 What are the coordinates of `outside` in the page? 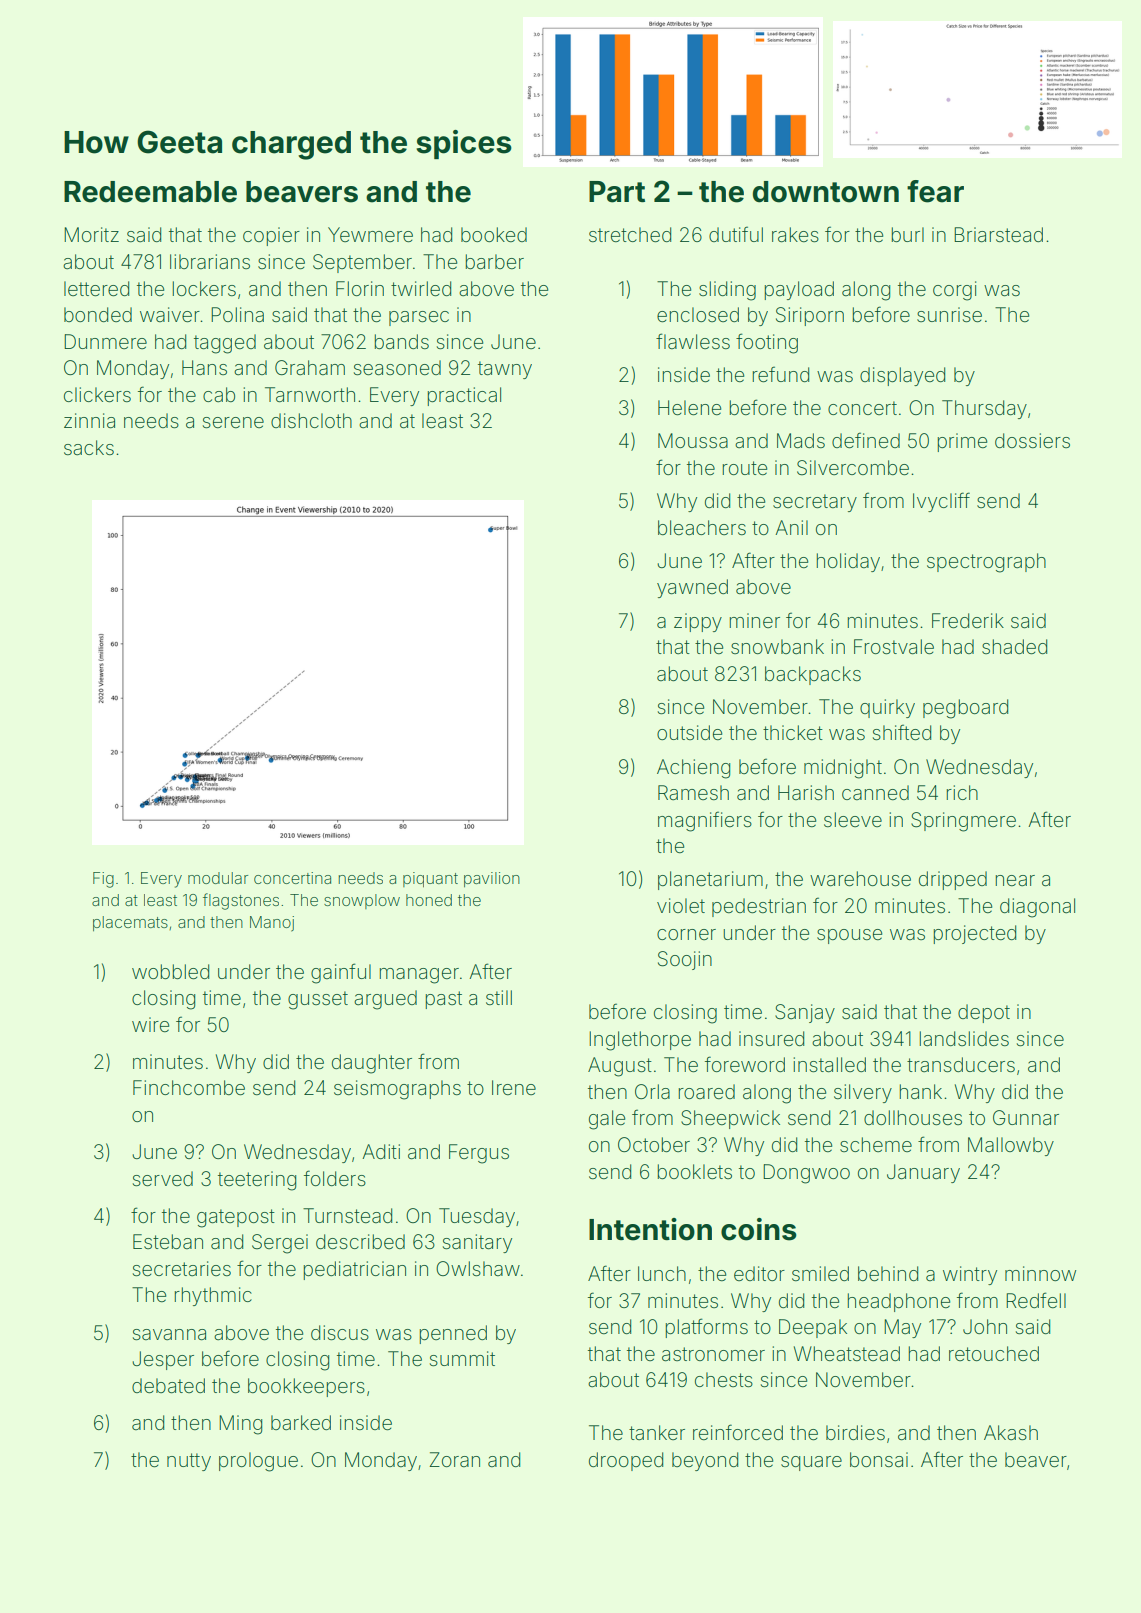 It's located at (689, 732).
